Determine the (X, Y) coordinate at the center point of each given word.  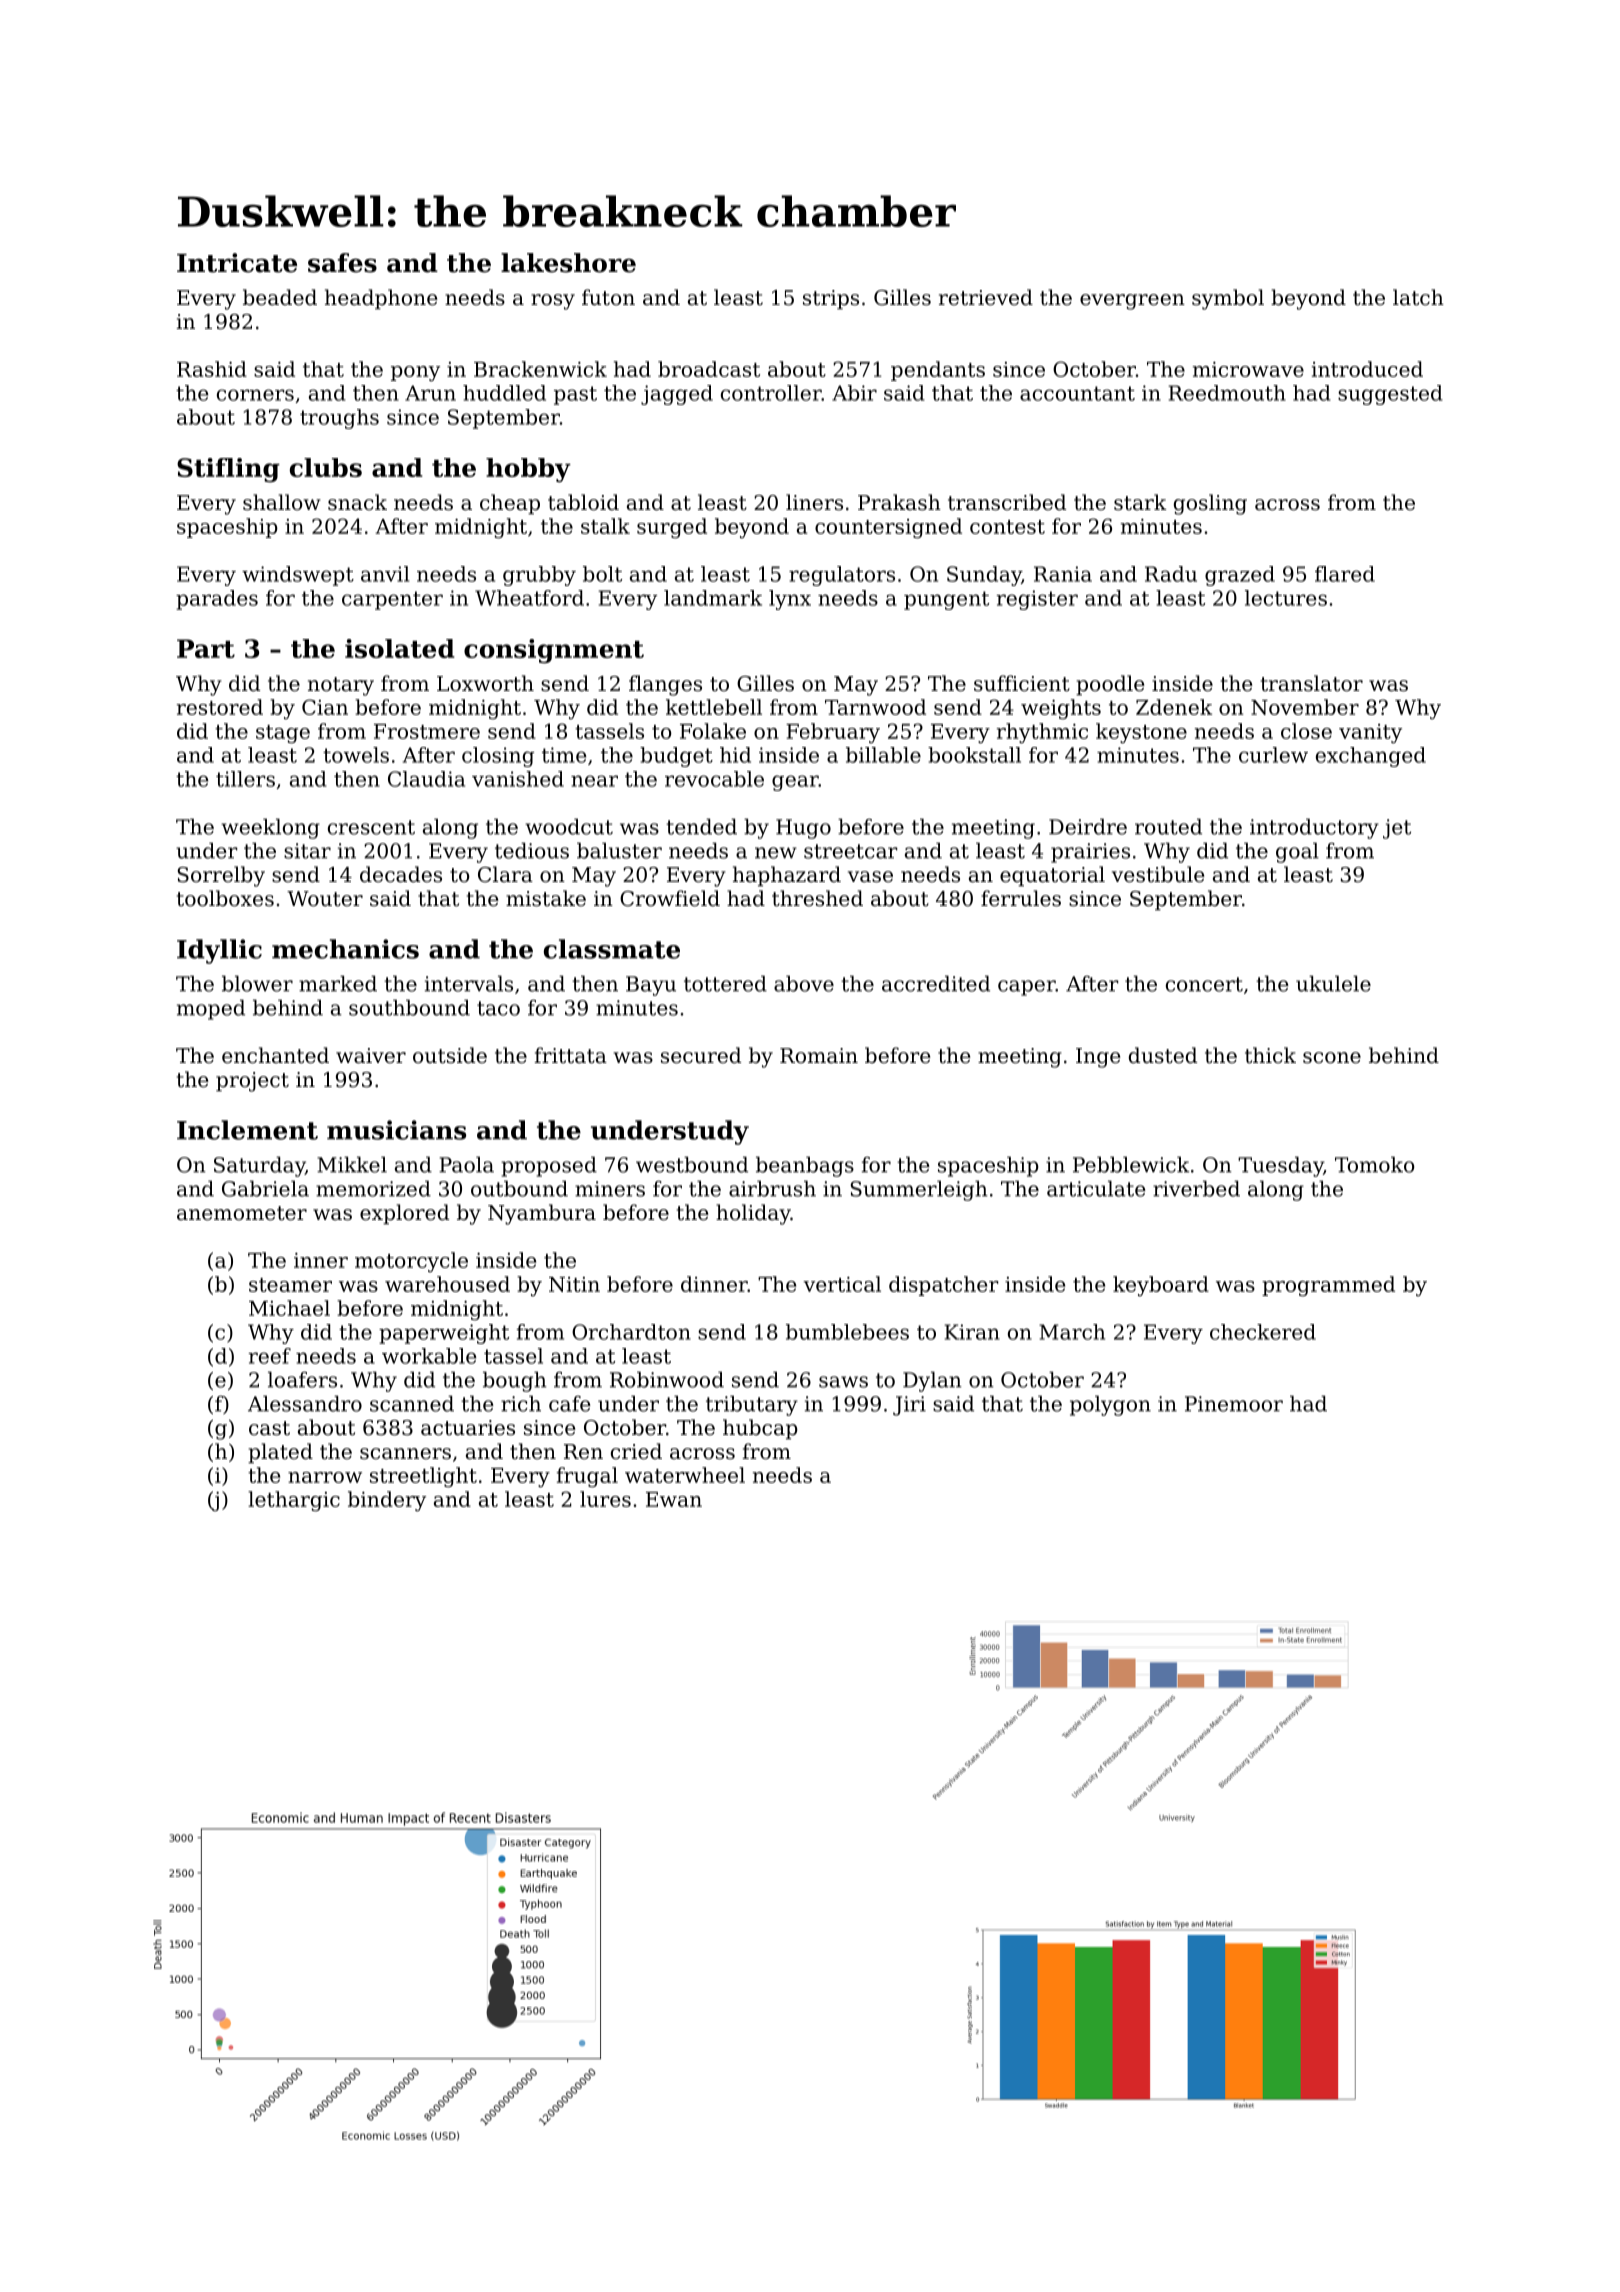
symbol (1228, 299)
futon (608, 297)
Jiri (909, 1406)
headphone (381, 299)
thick (1270, 1055)
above (804, 983)
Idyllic (219, 951)
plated (280, 1453)
